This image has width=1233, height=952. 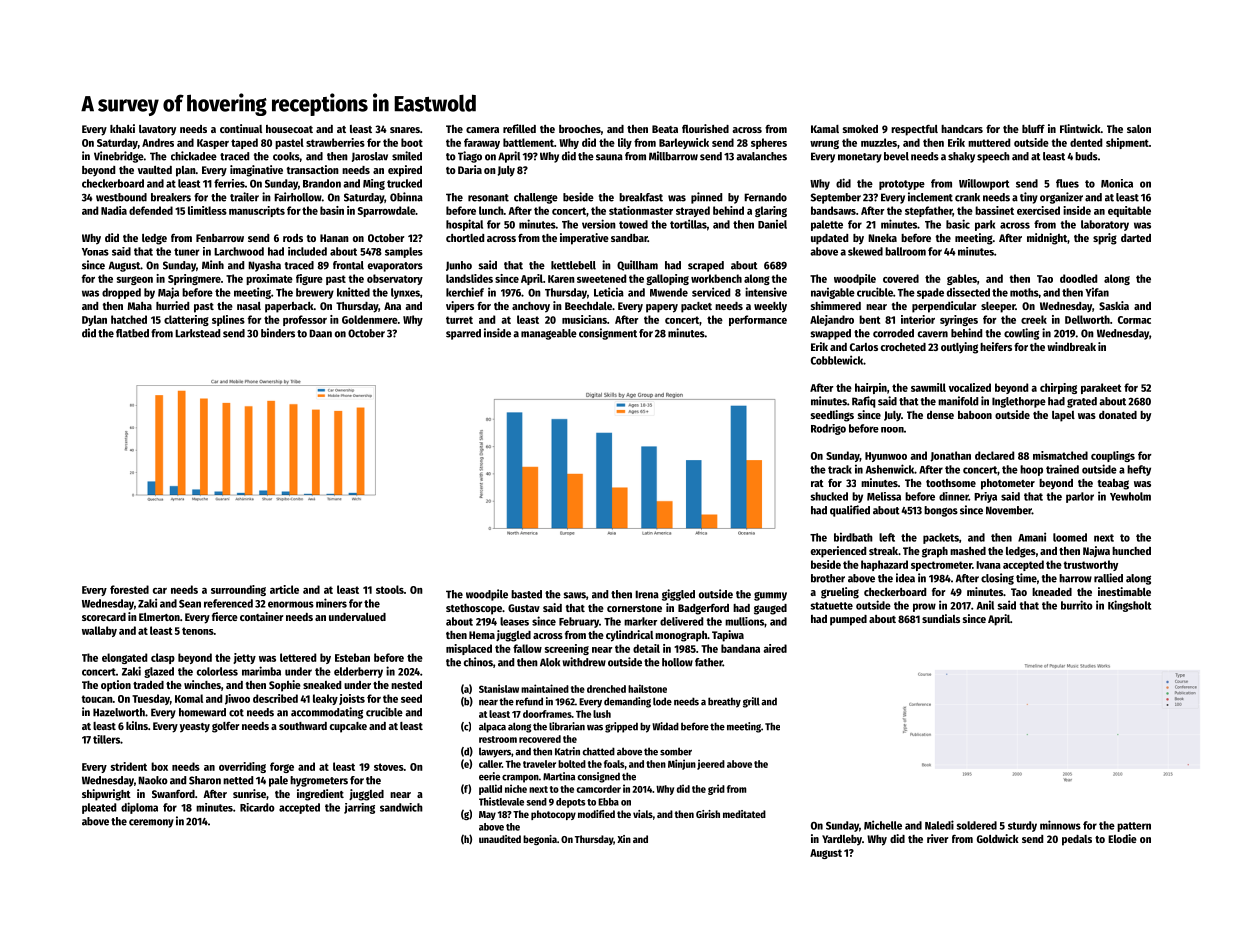 I want to click on handcars, so click(x=962, y=129).
